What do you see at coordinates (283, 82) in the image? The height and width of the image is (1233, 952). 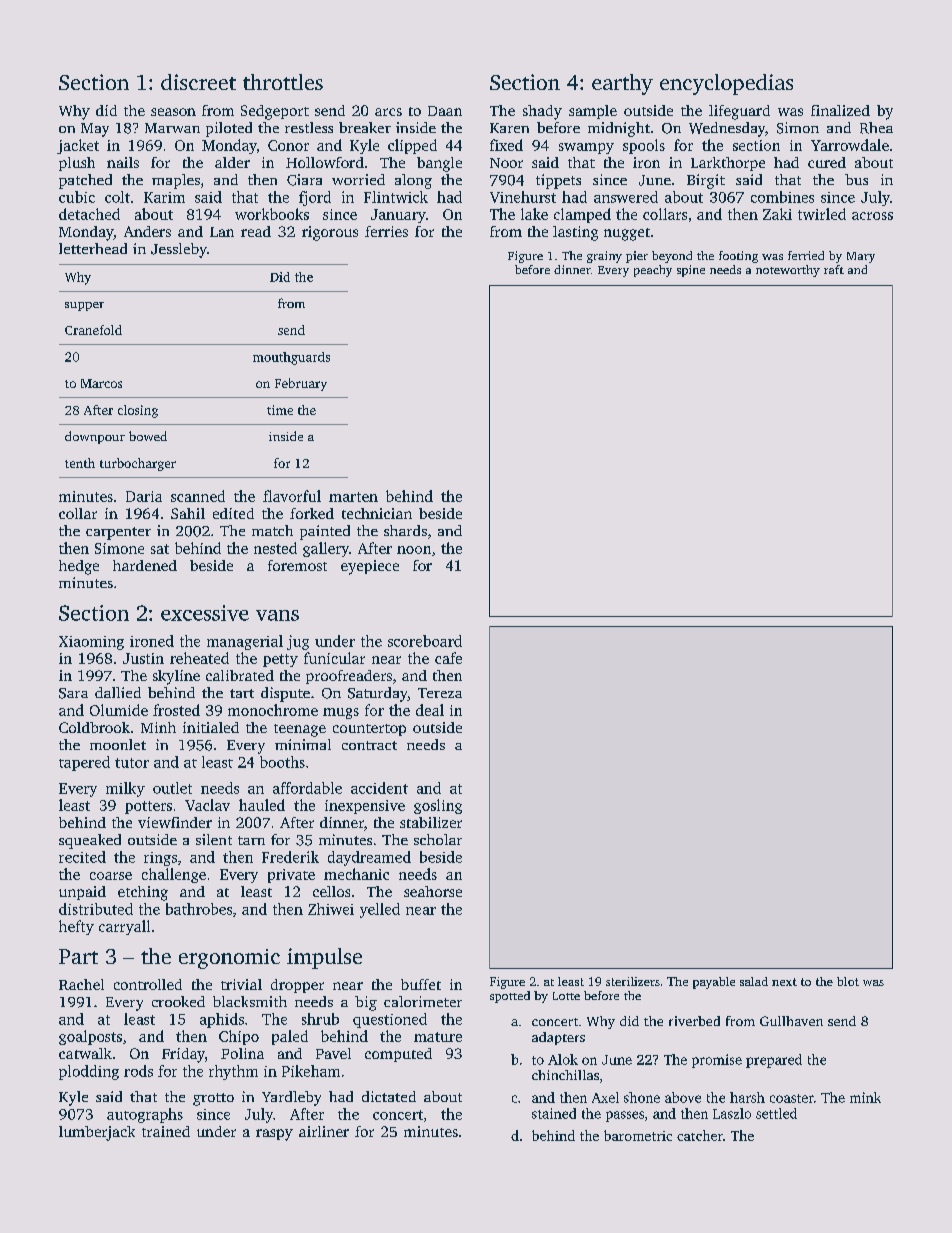 I see `throttles` at bounding box center [283, 82].
